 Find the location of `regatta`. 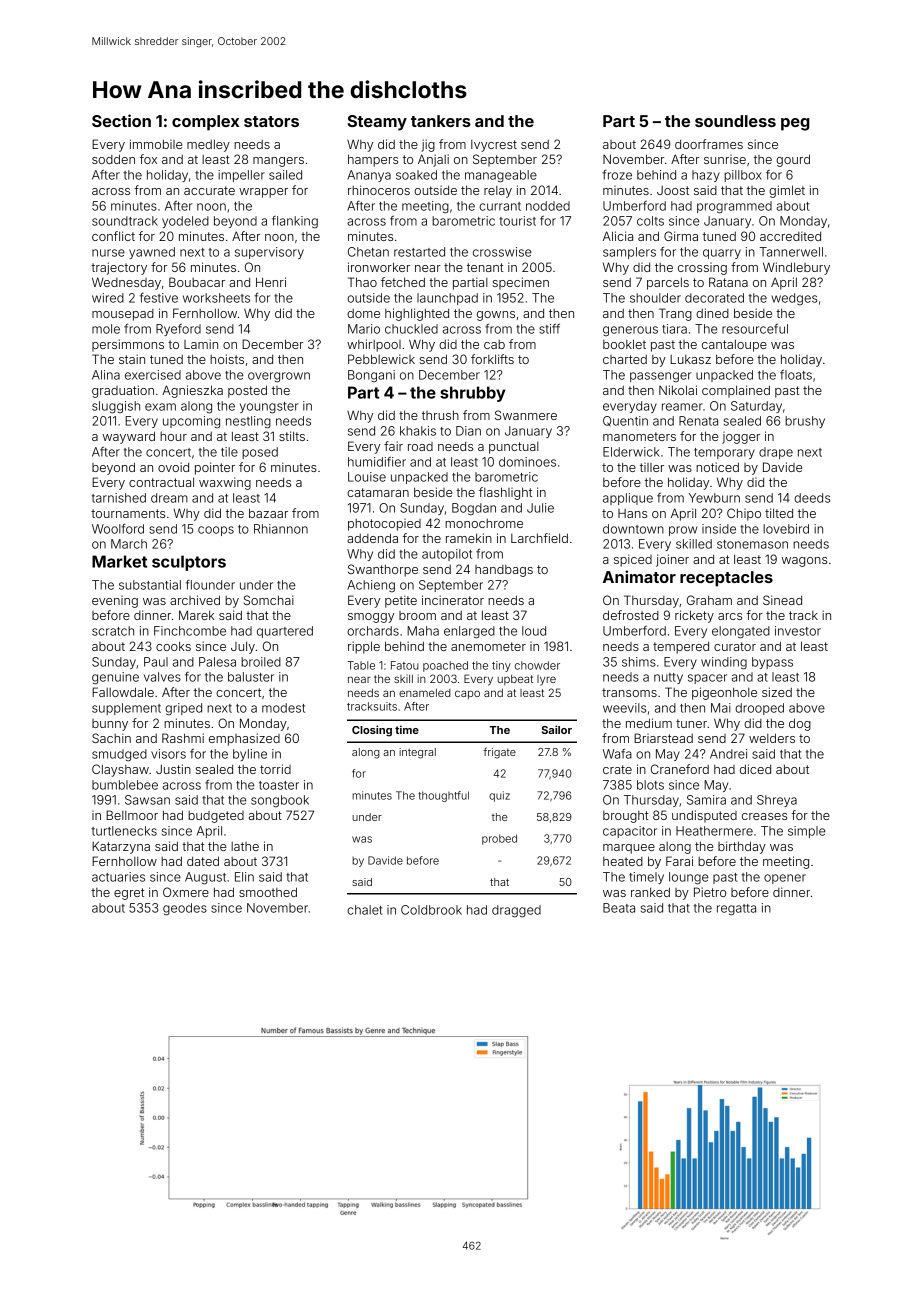

regatta is located at coordinates (736, 910).
